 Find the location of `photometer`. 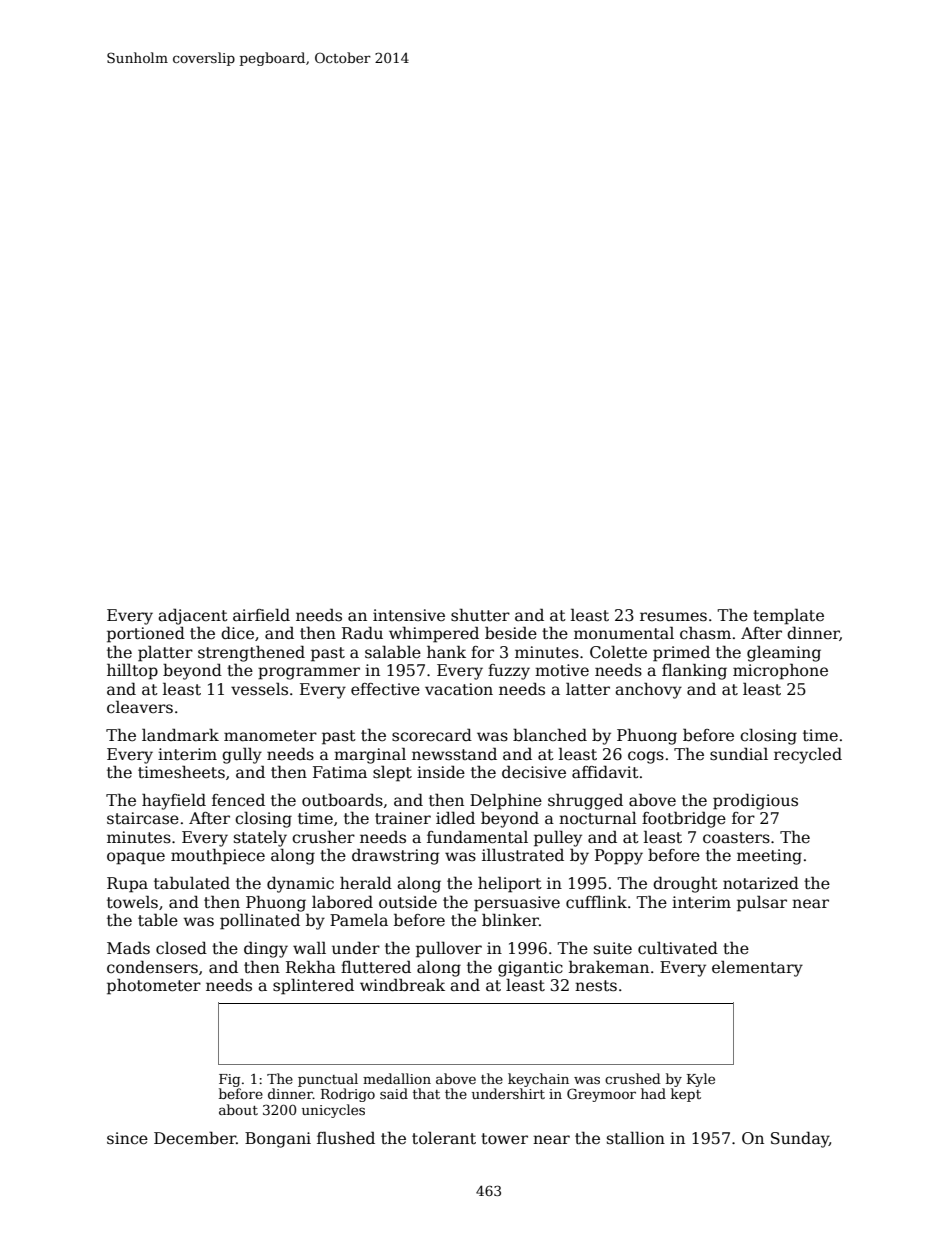

photometer is located at coordinates (154, 986).
